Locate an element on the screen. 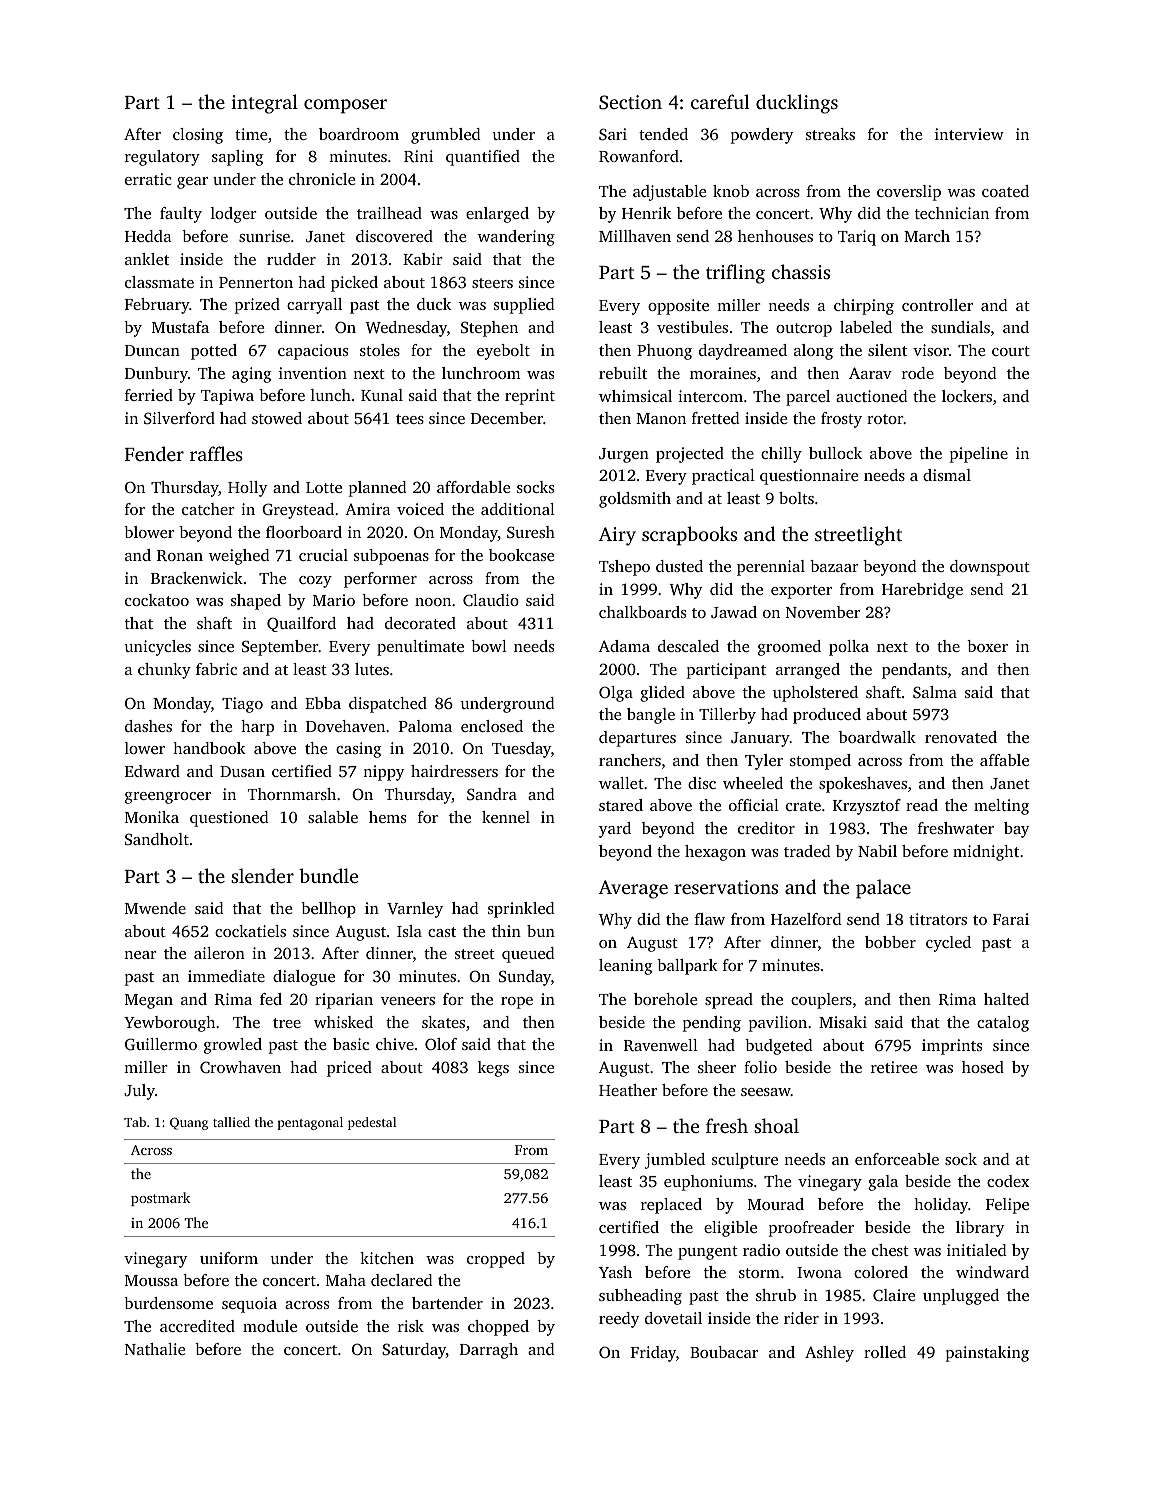  interview is located at coordinates (969, 134).
